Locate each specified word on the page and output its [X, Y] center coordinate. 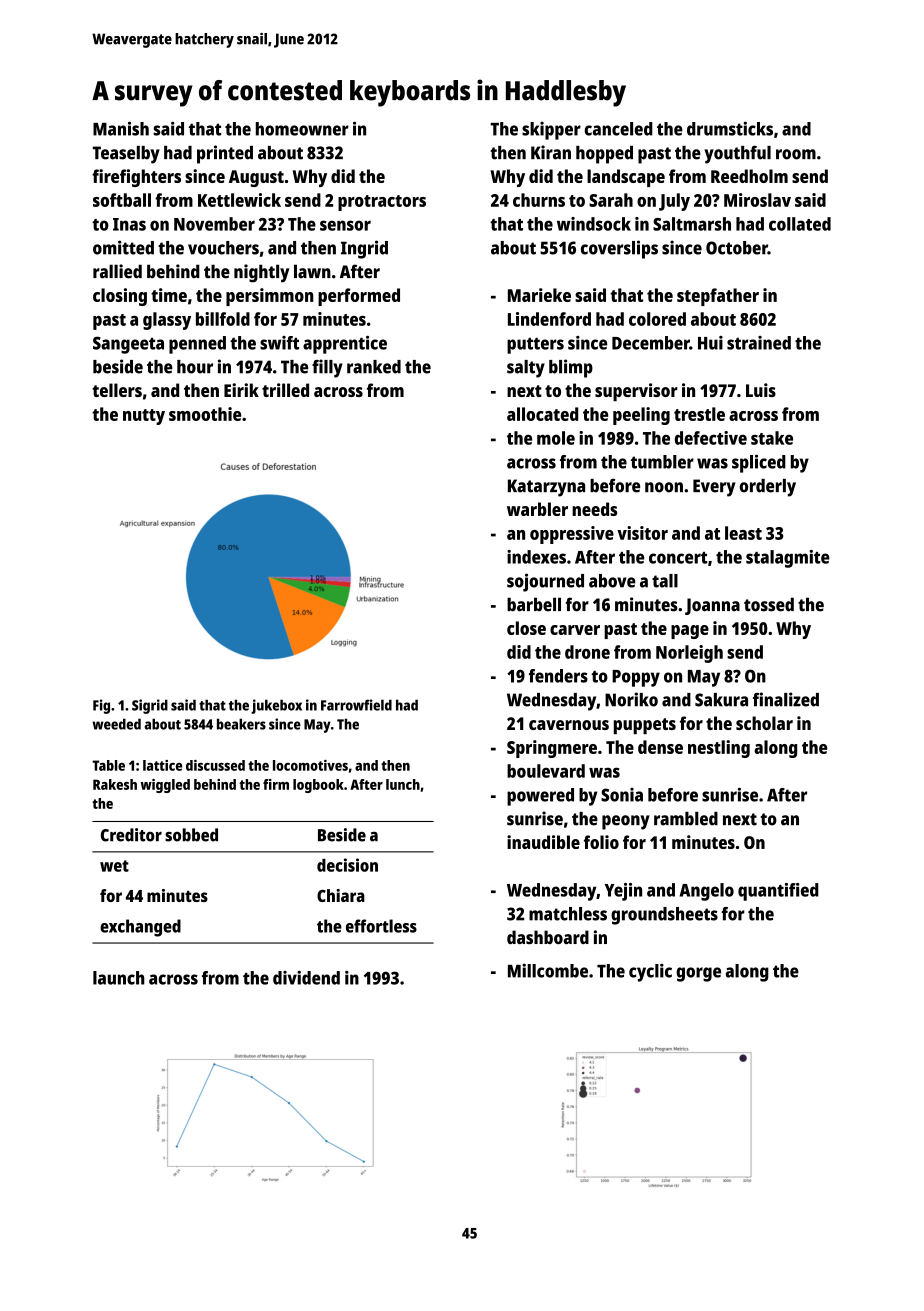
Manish [121, 128]
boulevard [546, 771]
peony [626, 822]
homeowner [302, 129]
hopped [604, 155]
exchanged [140, 928]
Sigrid [150, 706]
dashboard [548, 937]
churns [539, 200]
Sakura [721, 700]
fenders [558, 676]
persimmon [270, 297]
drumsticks [730, 128]
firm [276, 784]
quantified [778, 892]
